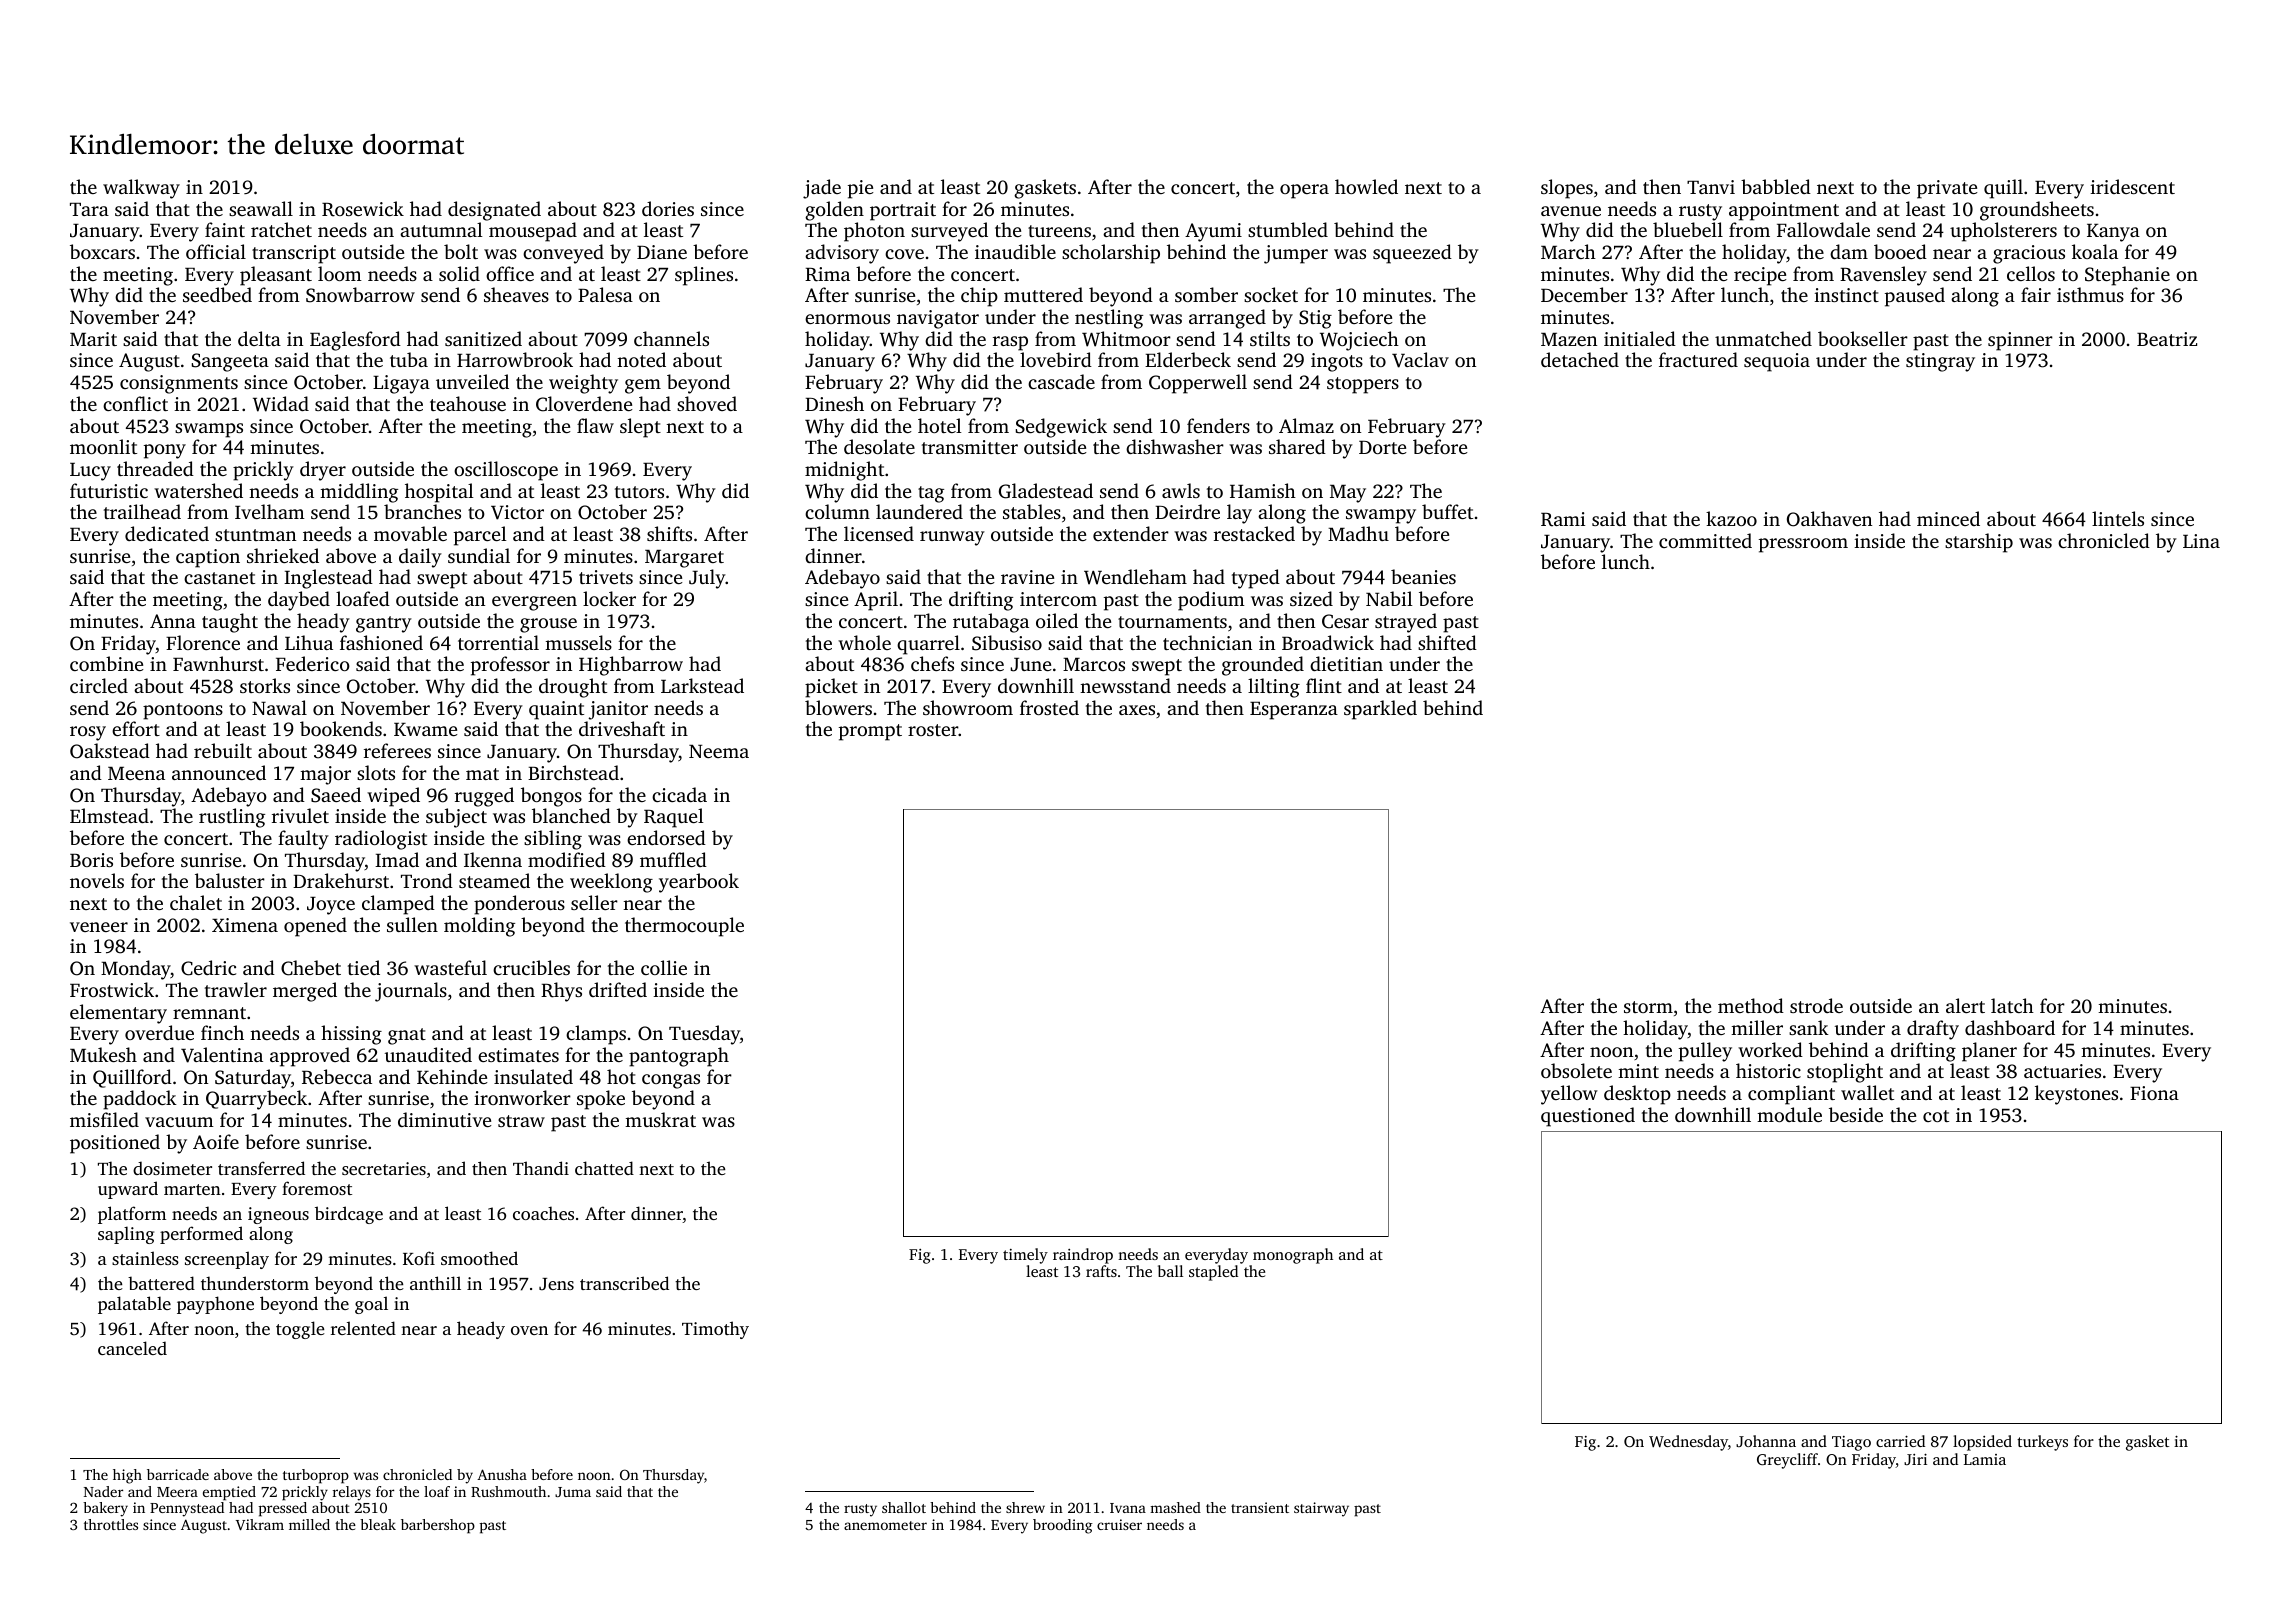  Describe the element at coordinates (88, 733) in the screenshot. I see `rosy` at that location.
